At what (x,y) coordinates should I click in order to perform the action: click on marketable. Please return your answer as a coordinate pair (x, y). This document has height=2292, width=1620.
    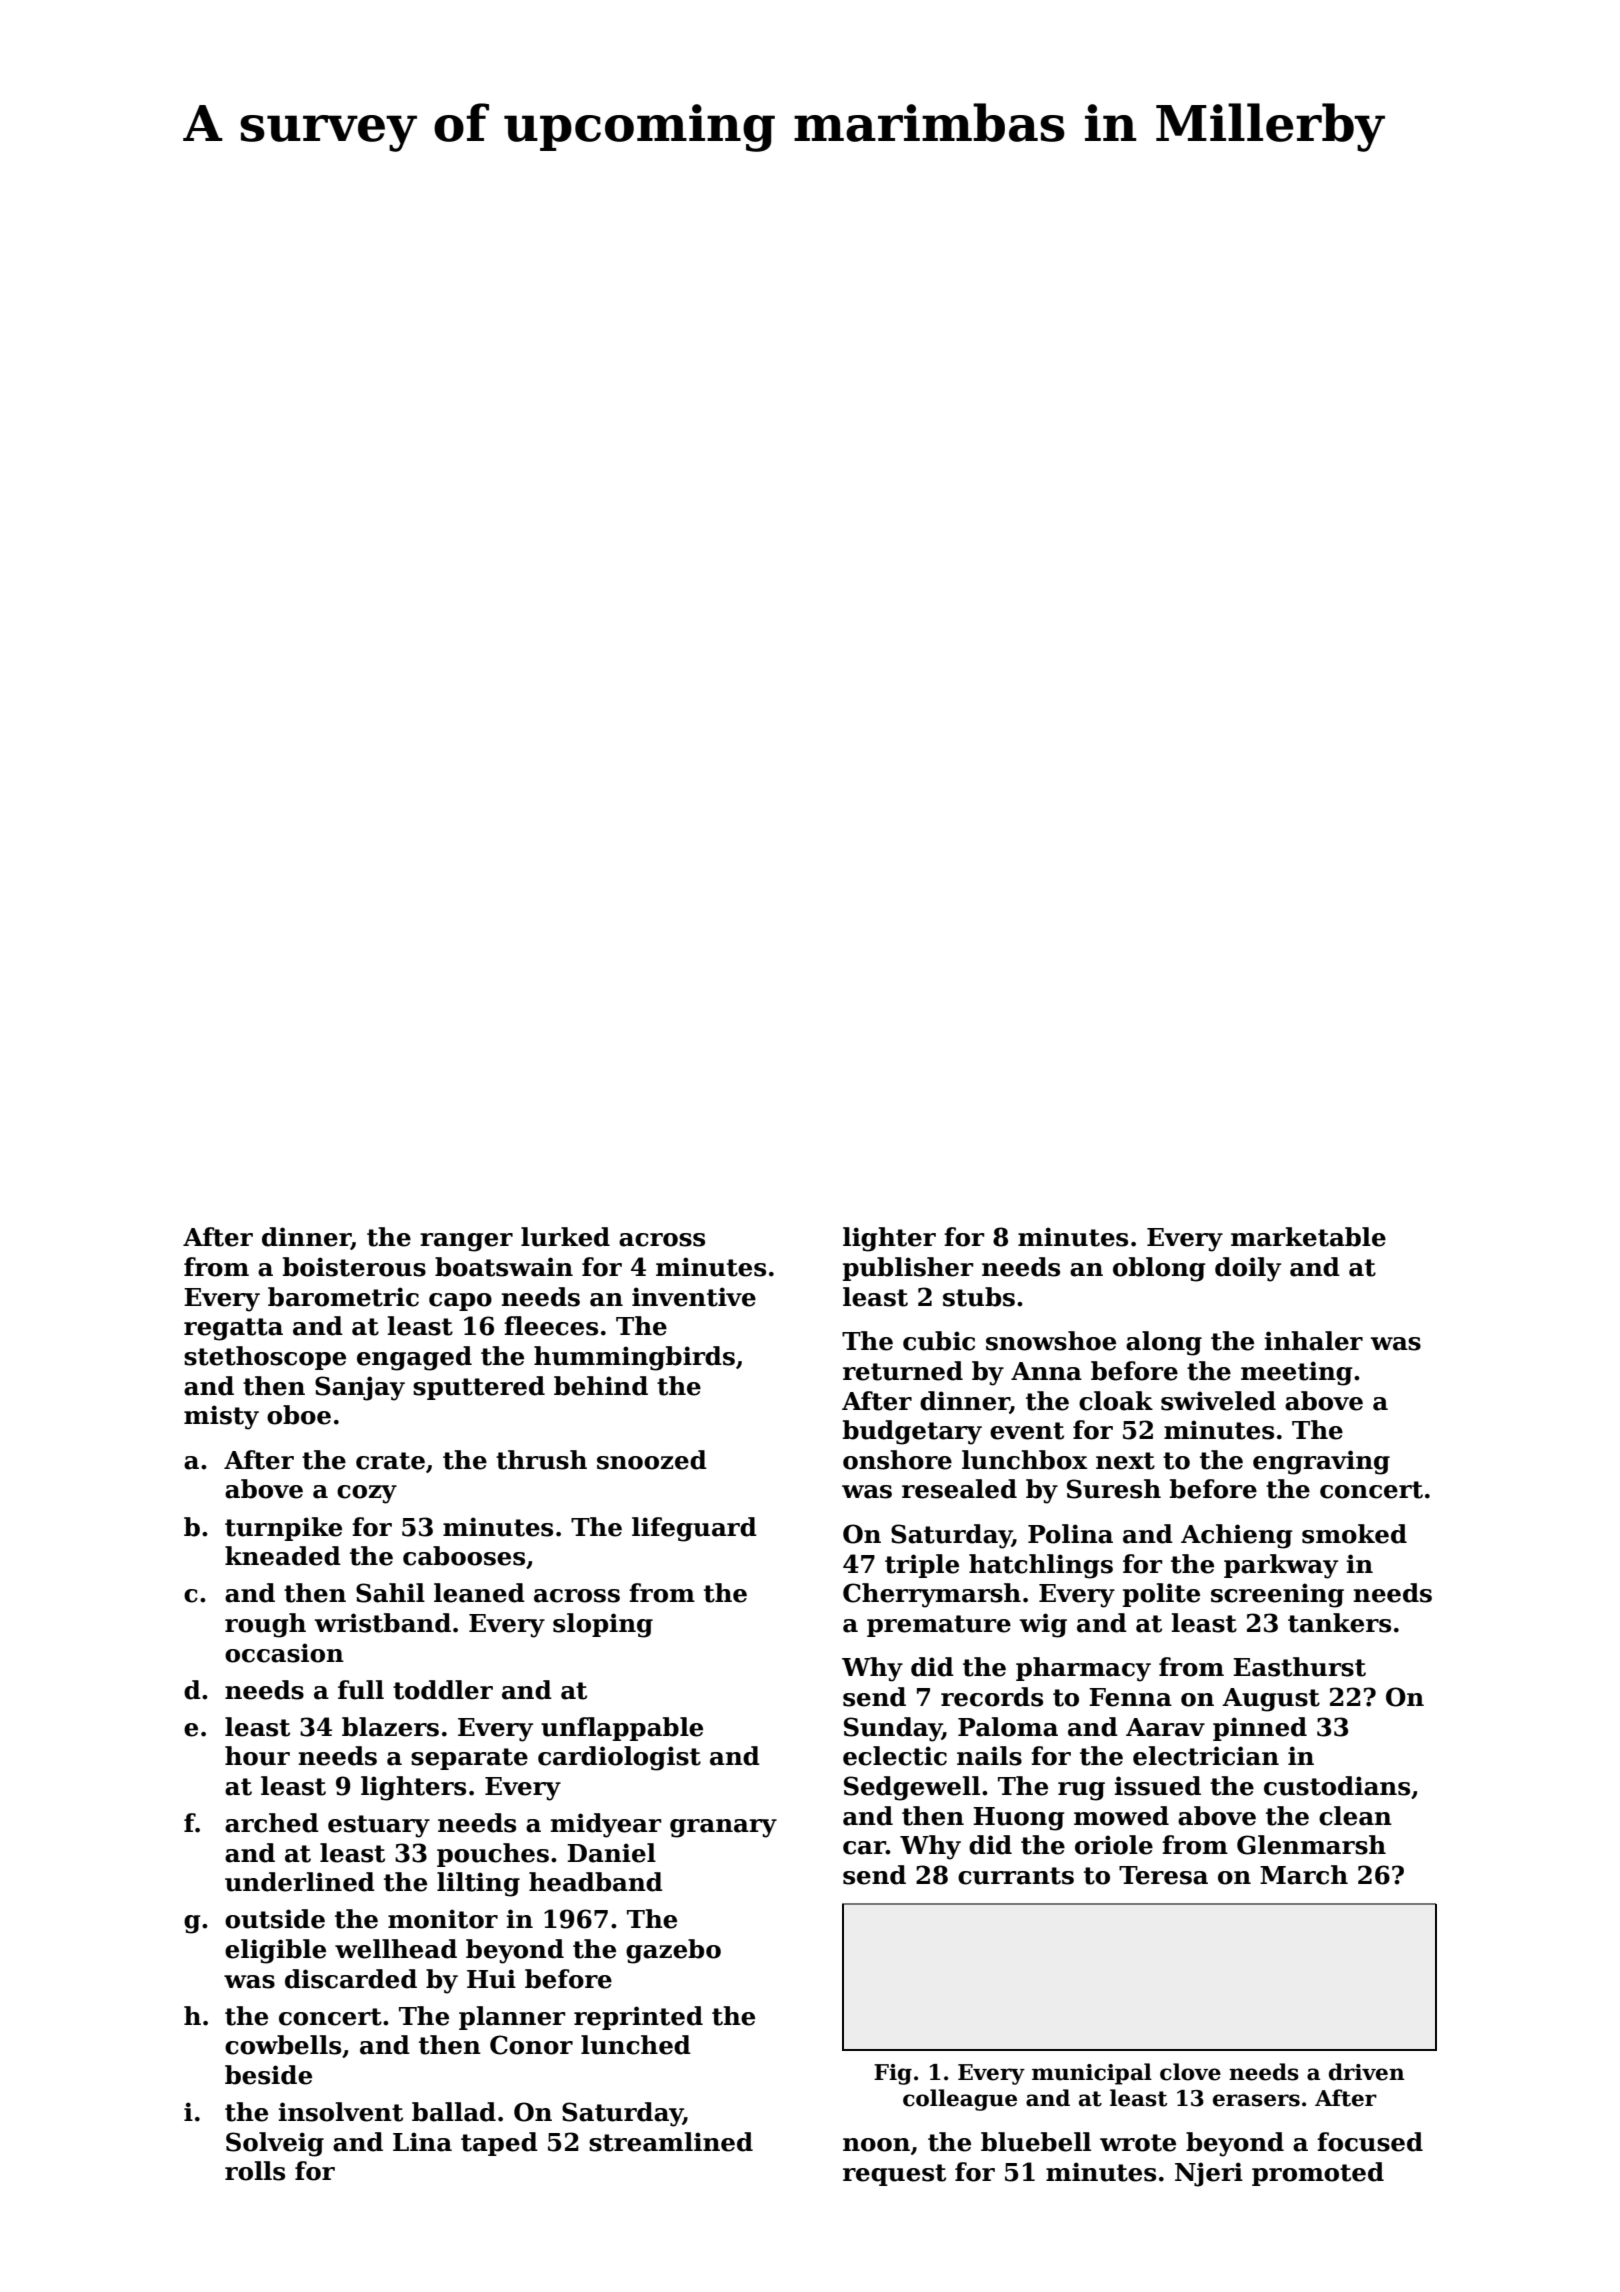
    Looking at the image, I should click on (1308, 1237).
